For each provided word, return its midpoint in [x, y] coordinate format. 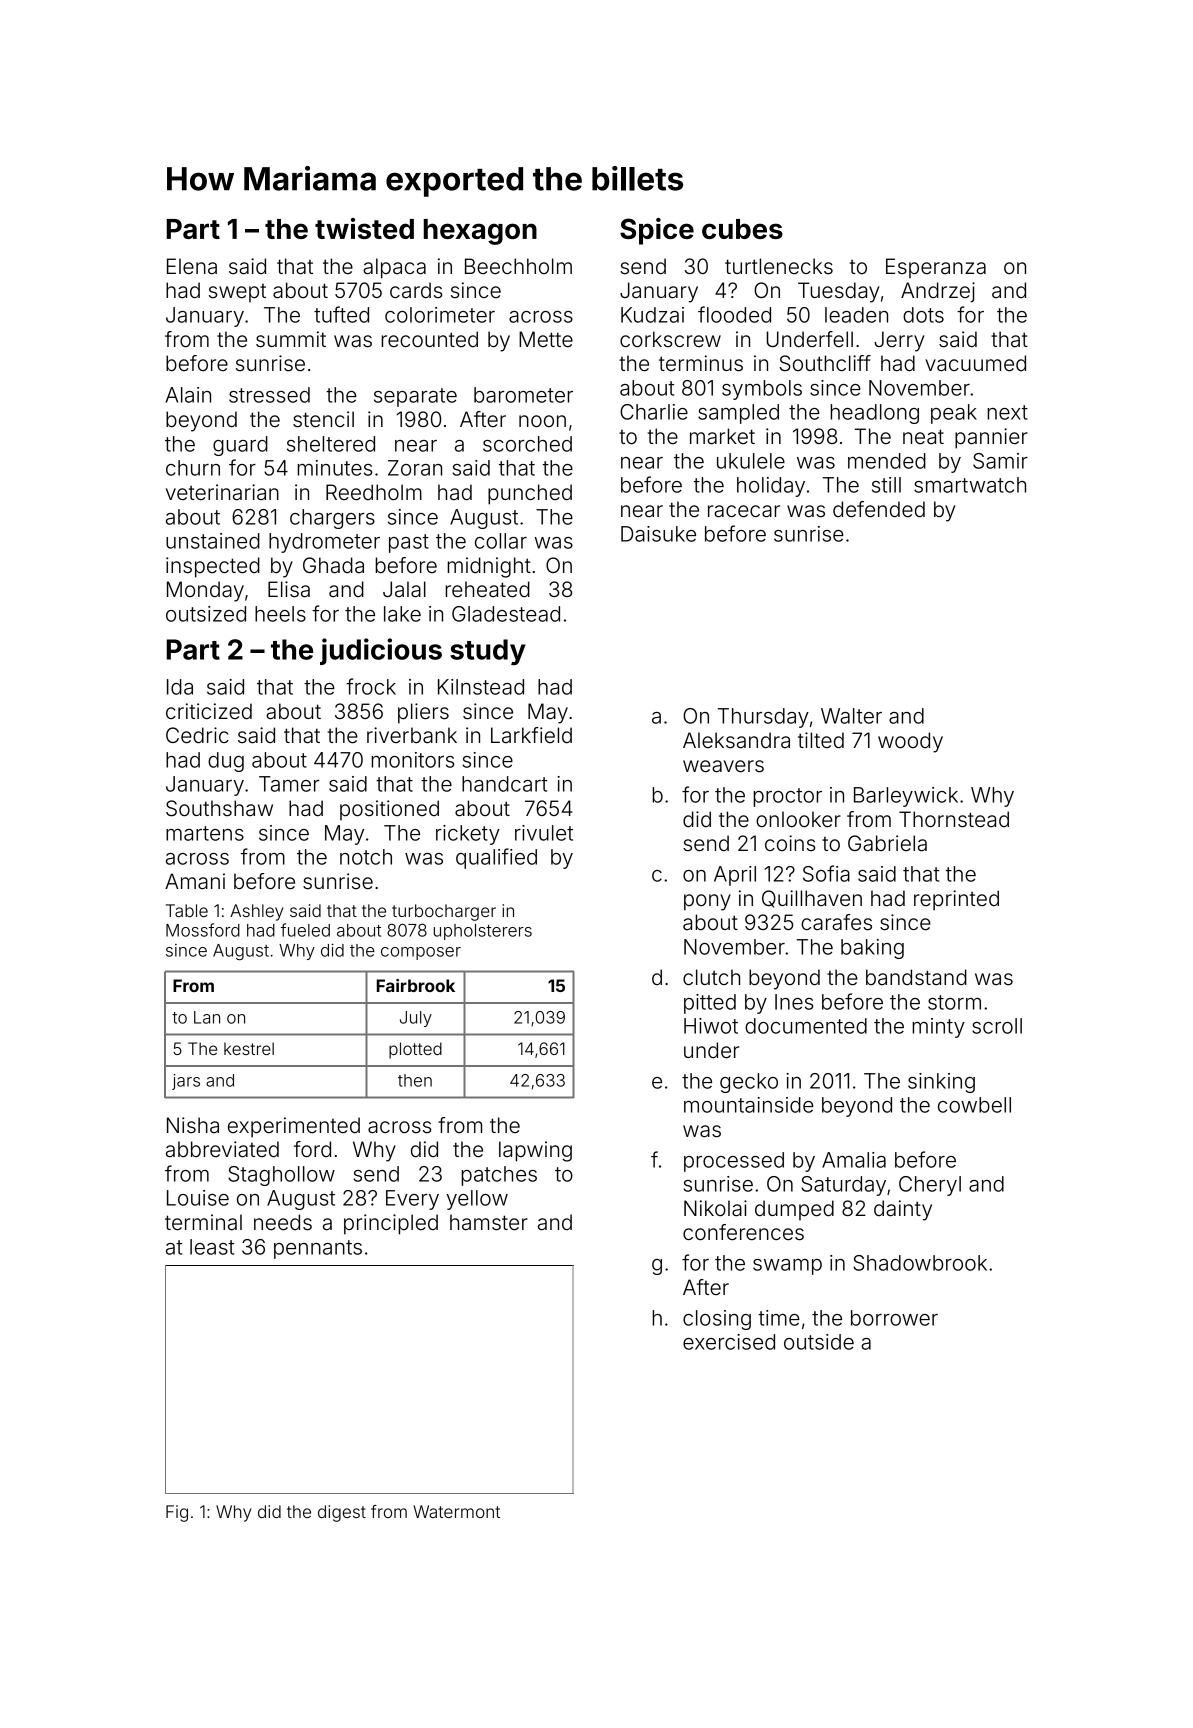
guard [240, 446]
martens [205, 833]
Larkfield [531, 735]
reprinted [956, 900]
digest [342, 1513]
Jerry [899, 341]
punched [530, 494]
